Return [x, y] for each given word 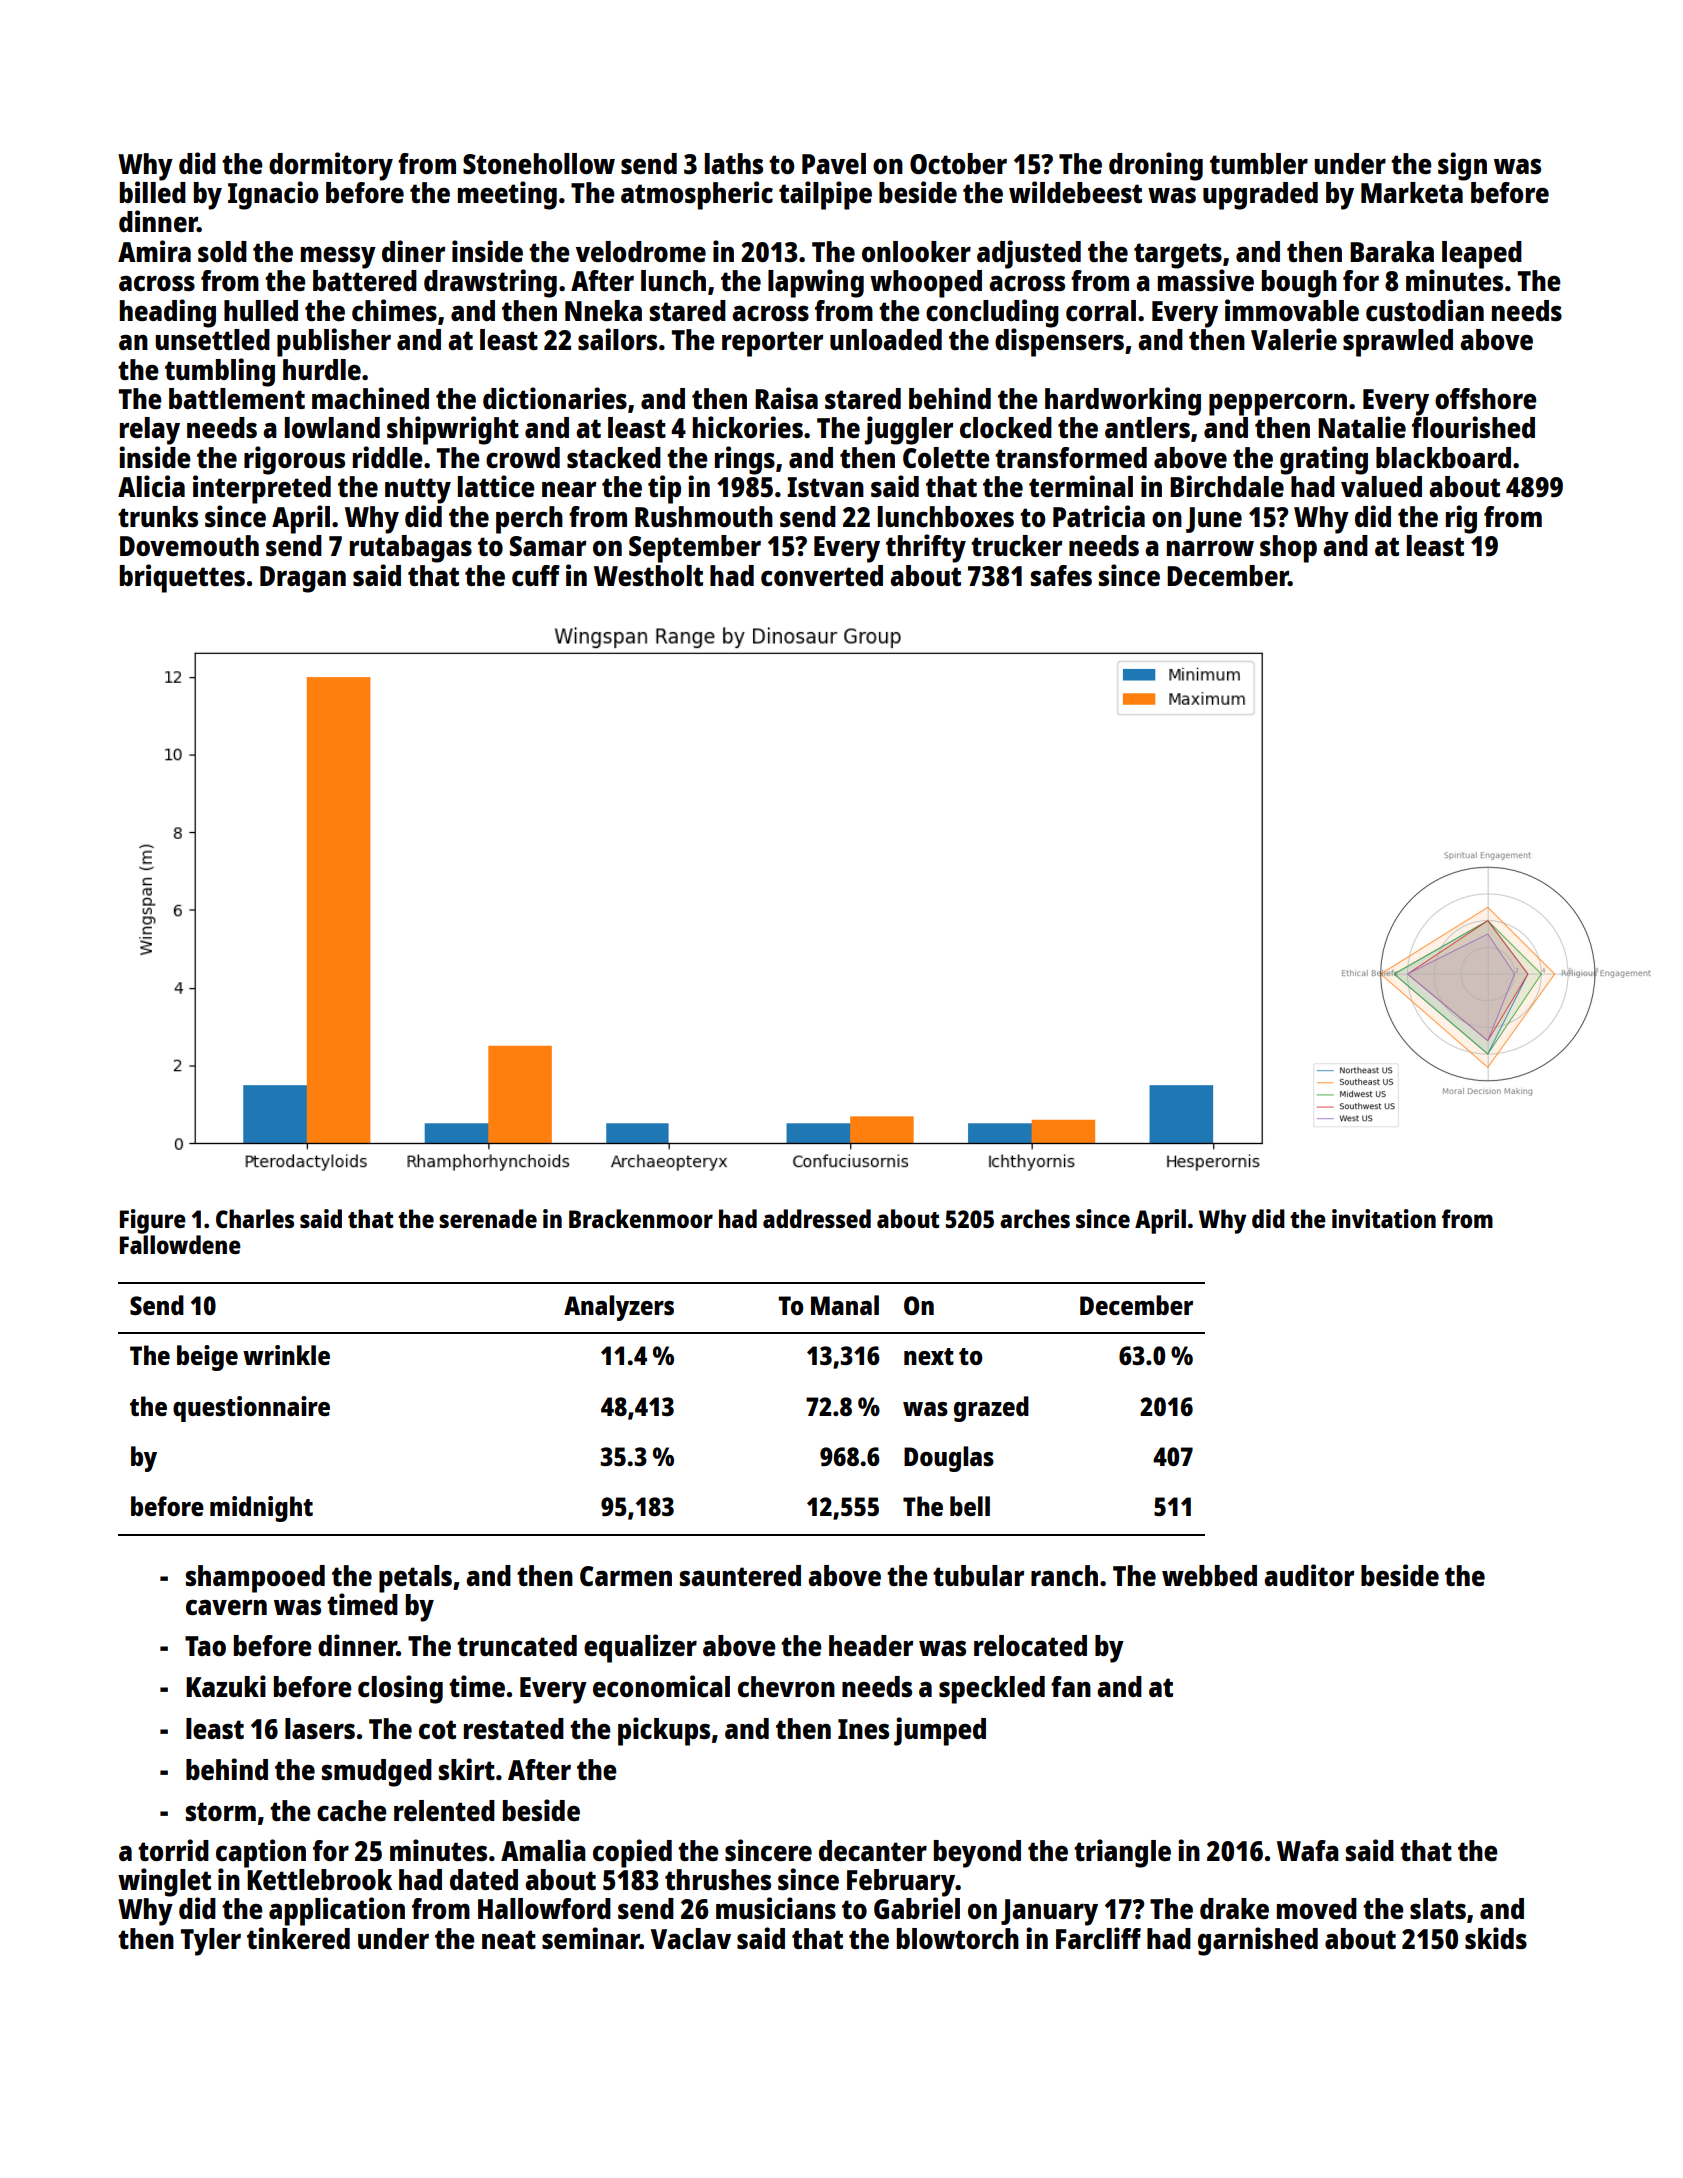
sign [1462, 166]
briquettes [182, 578]
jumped [940, 1731]
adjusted [1029, 254]
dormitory [331, 166]
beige [207, 1358]
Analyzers [619, 1308]
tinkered [298, 1938]
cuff [536, 575]
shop [1288, 549]
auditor [1309, 1575]
